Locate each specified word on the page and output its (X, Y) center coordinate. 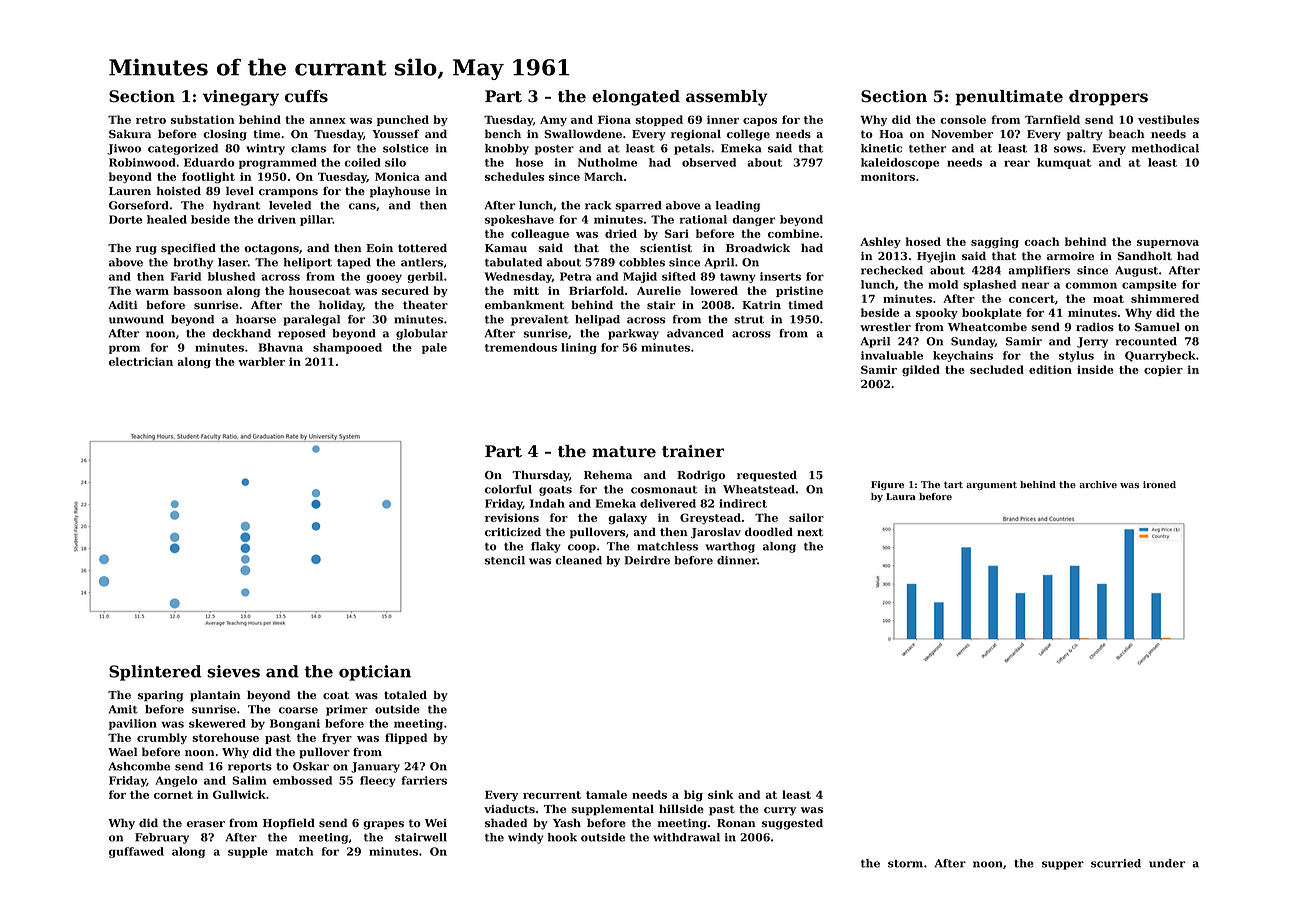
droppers (1108, 98)
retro (151, 120)
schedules (514, 176)
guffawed (136, 852)
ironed (1159, 484)
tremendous (521, 347)
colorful (508, 489)
